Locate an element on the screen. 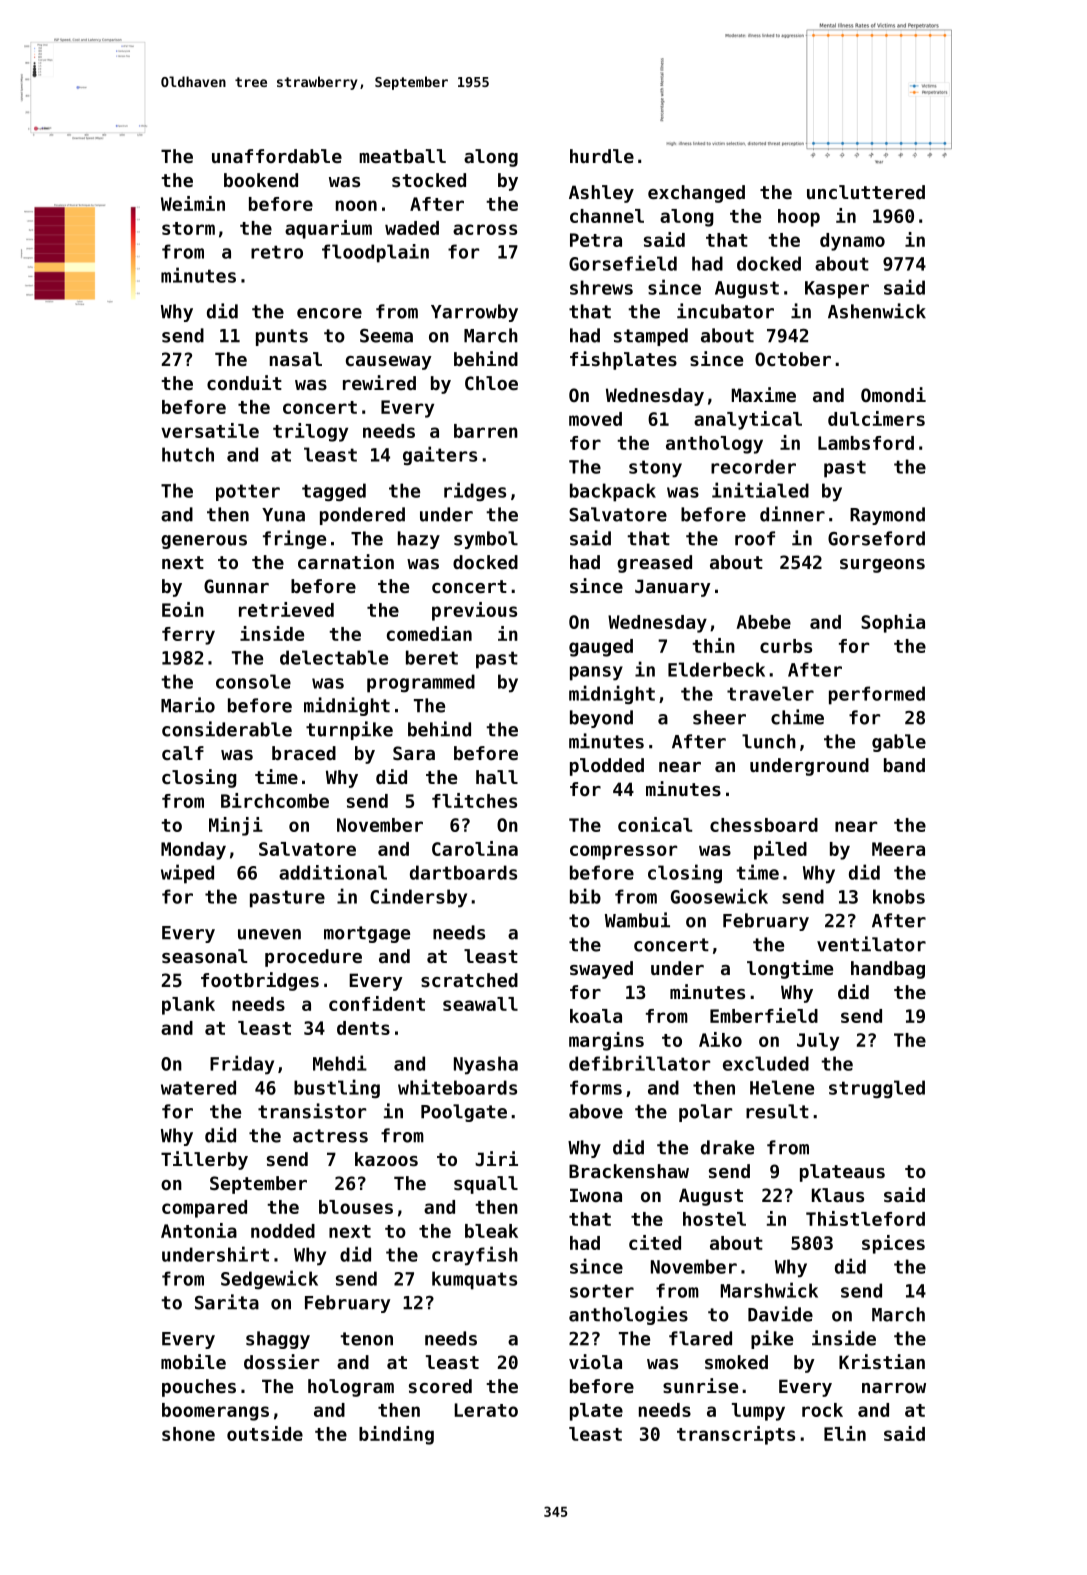 This screenshot has width=1087, height=1575. noon is located at coordinates (356, 205).
